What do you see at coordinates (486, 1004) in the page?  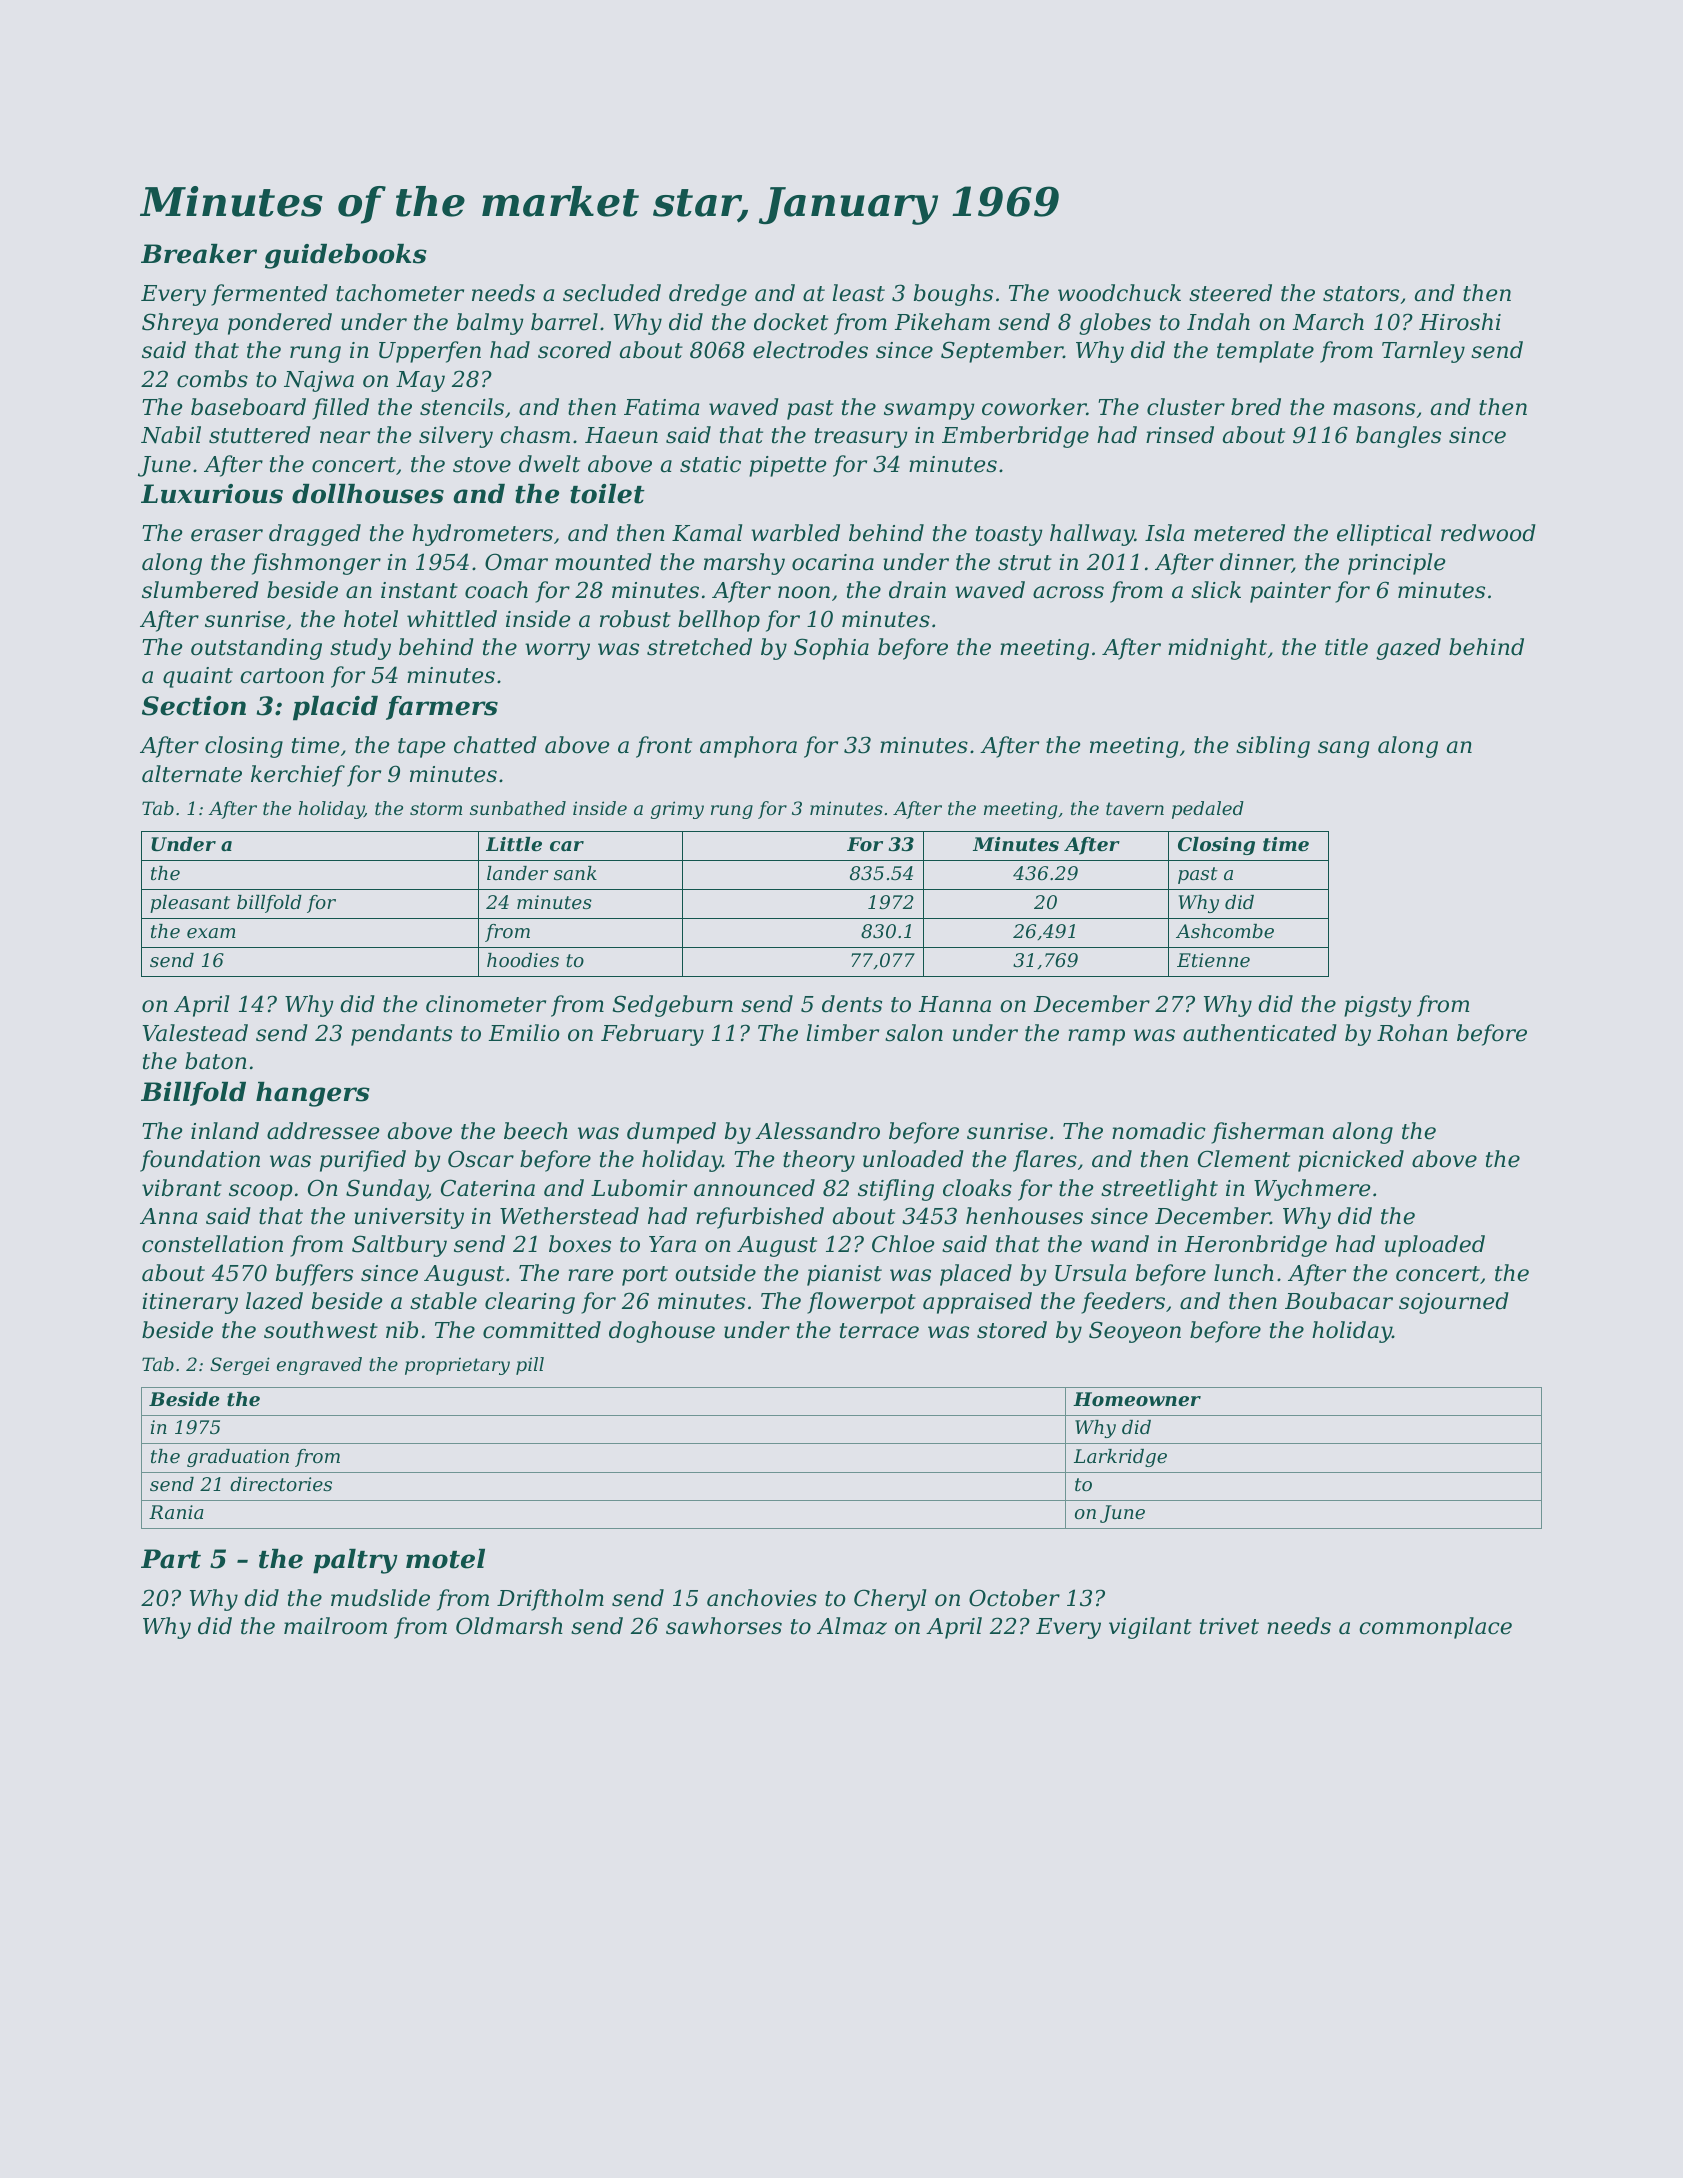 I see `clinometer` at bounding box center [486, 1004].
